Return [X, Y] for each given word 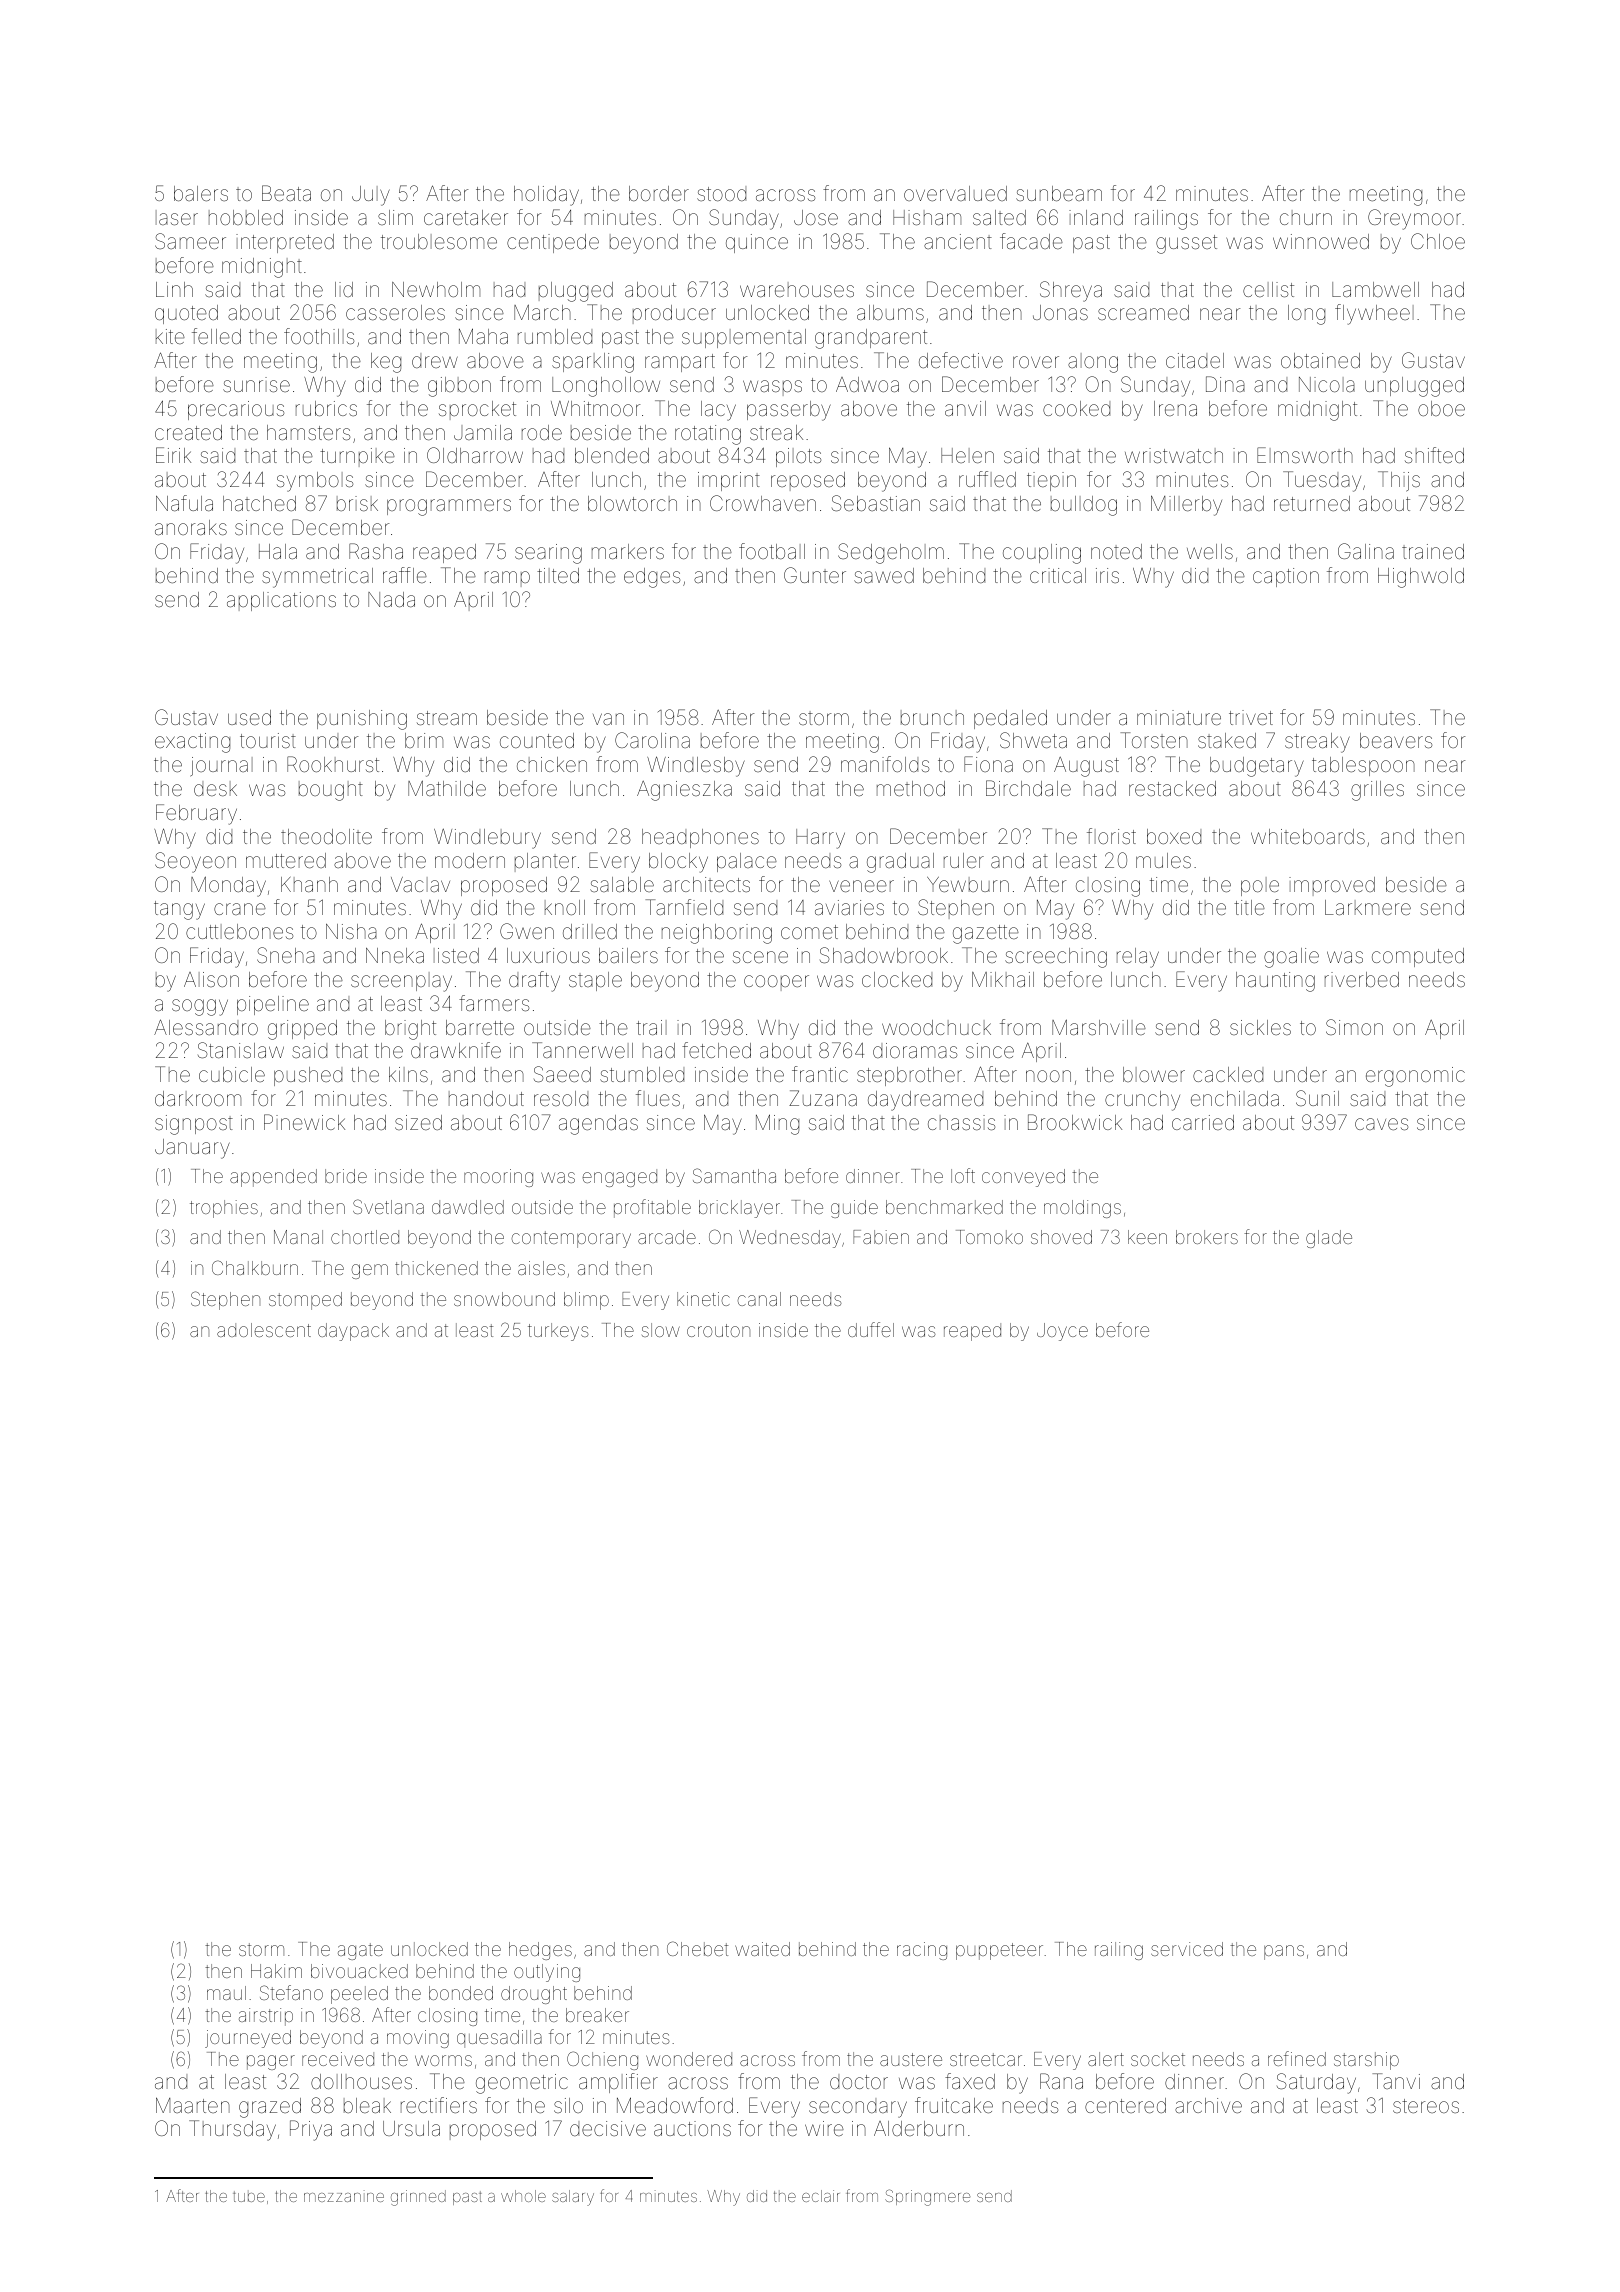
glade [1329, 1239]
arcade [667, 1237]
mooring [498, 1178]
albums [890, 312]
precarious [236, 410]
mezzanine [344, 2196]
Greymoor [1414, 219]
